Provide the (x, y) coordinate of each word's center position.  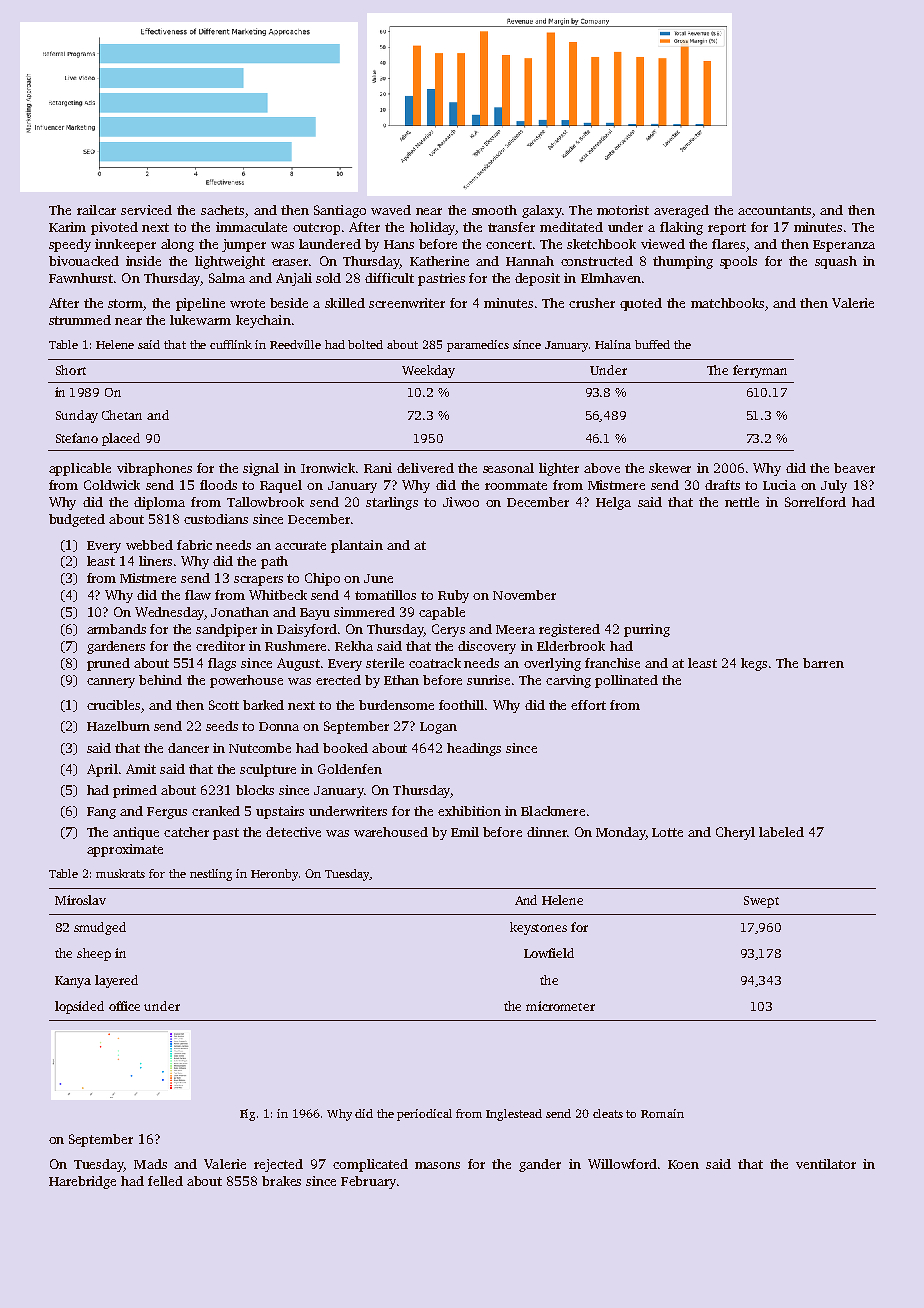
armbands (116, 629)
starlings (392, 503)
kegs (754, 664)
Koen (683, 1164)
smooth (494, 210)
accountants (774, 210)
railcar (96, 210)
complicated (370, 1165)
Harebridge (82, 1182)
